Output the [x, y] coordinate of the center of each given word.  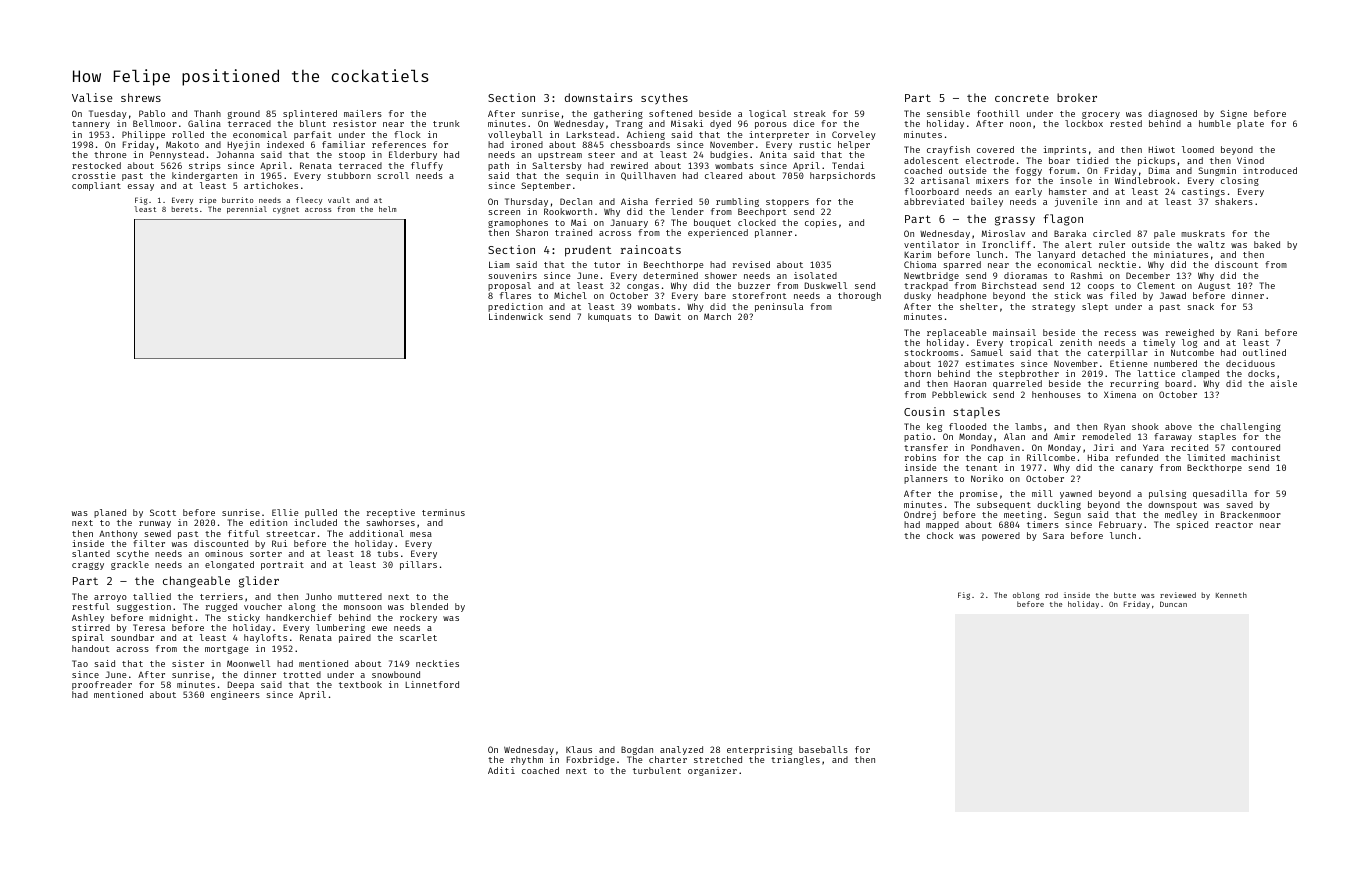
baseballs [823, 749]
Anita [773, 154]
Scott [163, 512]
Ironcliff [1006, 244]
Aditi [501, 770]
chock [940, 535]
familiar [343, 144]
